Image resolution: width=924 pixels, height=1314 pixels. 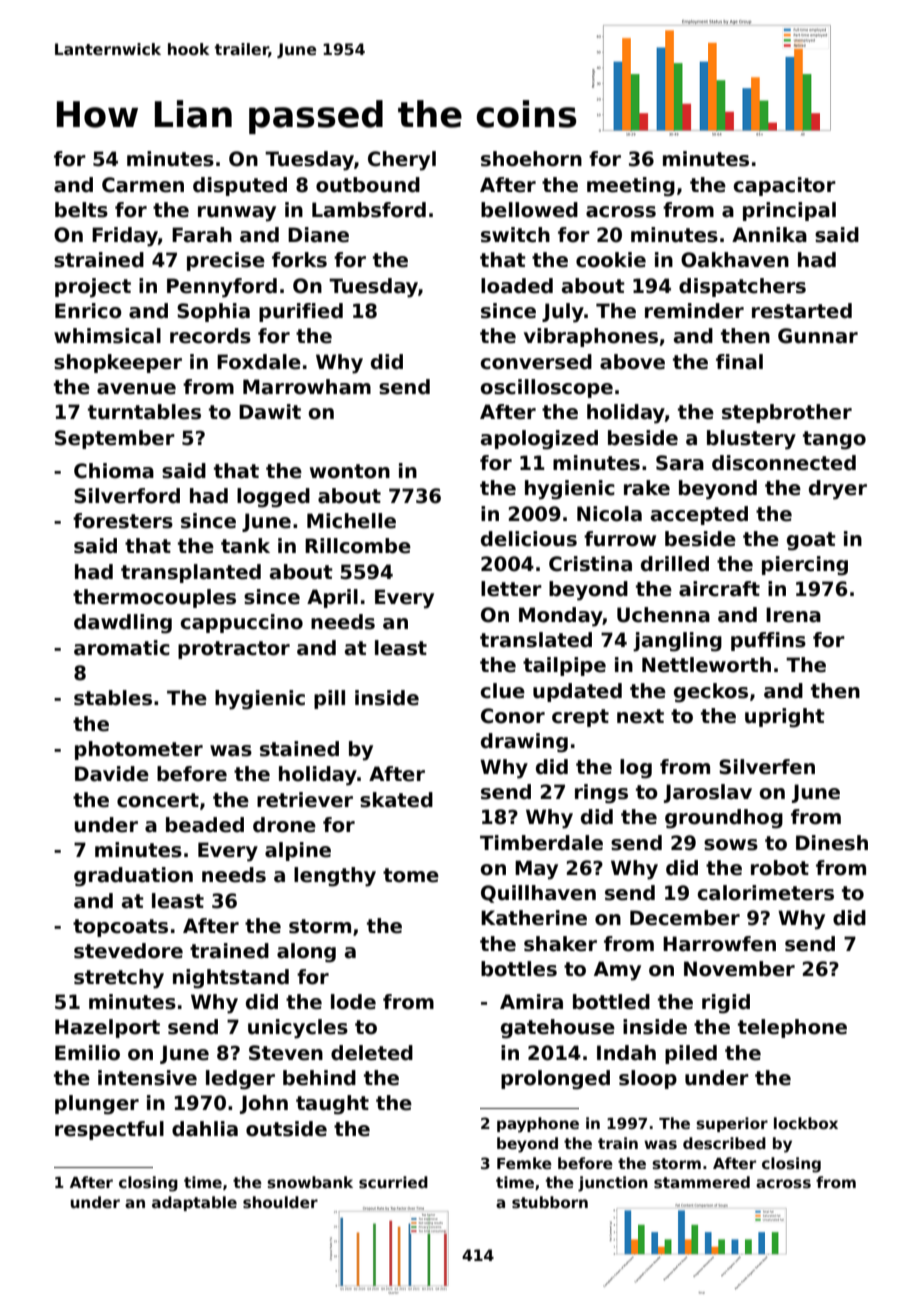 What do you see at coordinates (119, 979) in the screenshot?
I see `stretchy` at bounding box center [119, 979].
